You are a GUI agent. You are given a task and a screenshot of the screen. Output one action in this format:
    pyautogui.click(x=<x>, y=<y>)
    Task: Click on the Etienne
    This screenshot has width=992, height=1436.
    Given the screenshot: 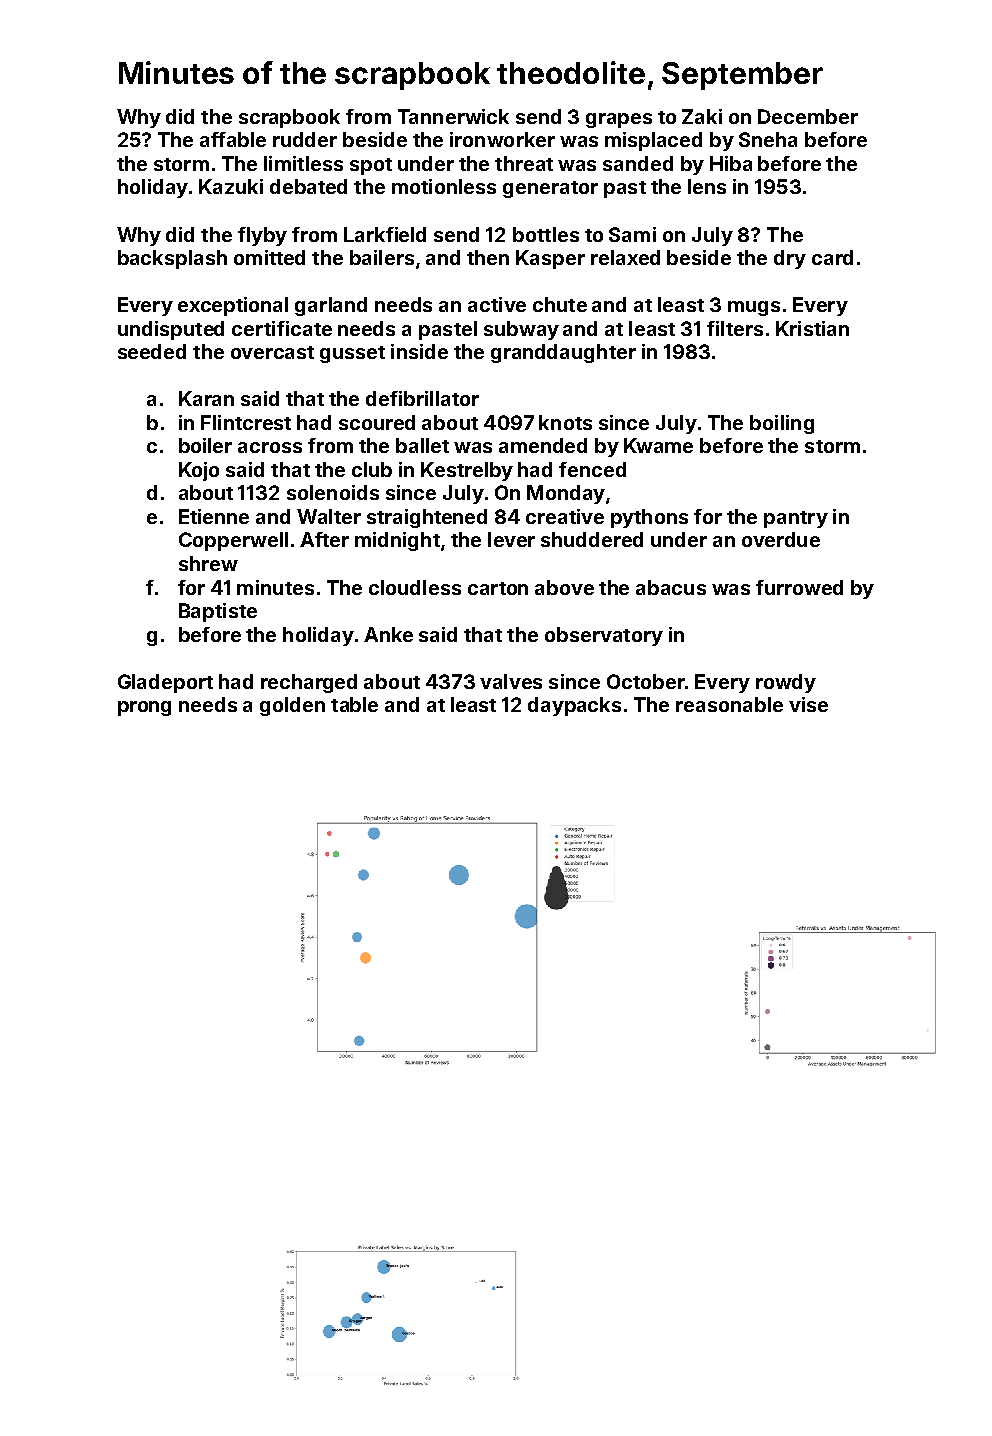 What is the action you would take?
    pyautogui.click(x=214, y=516)
